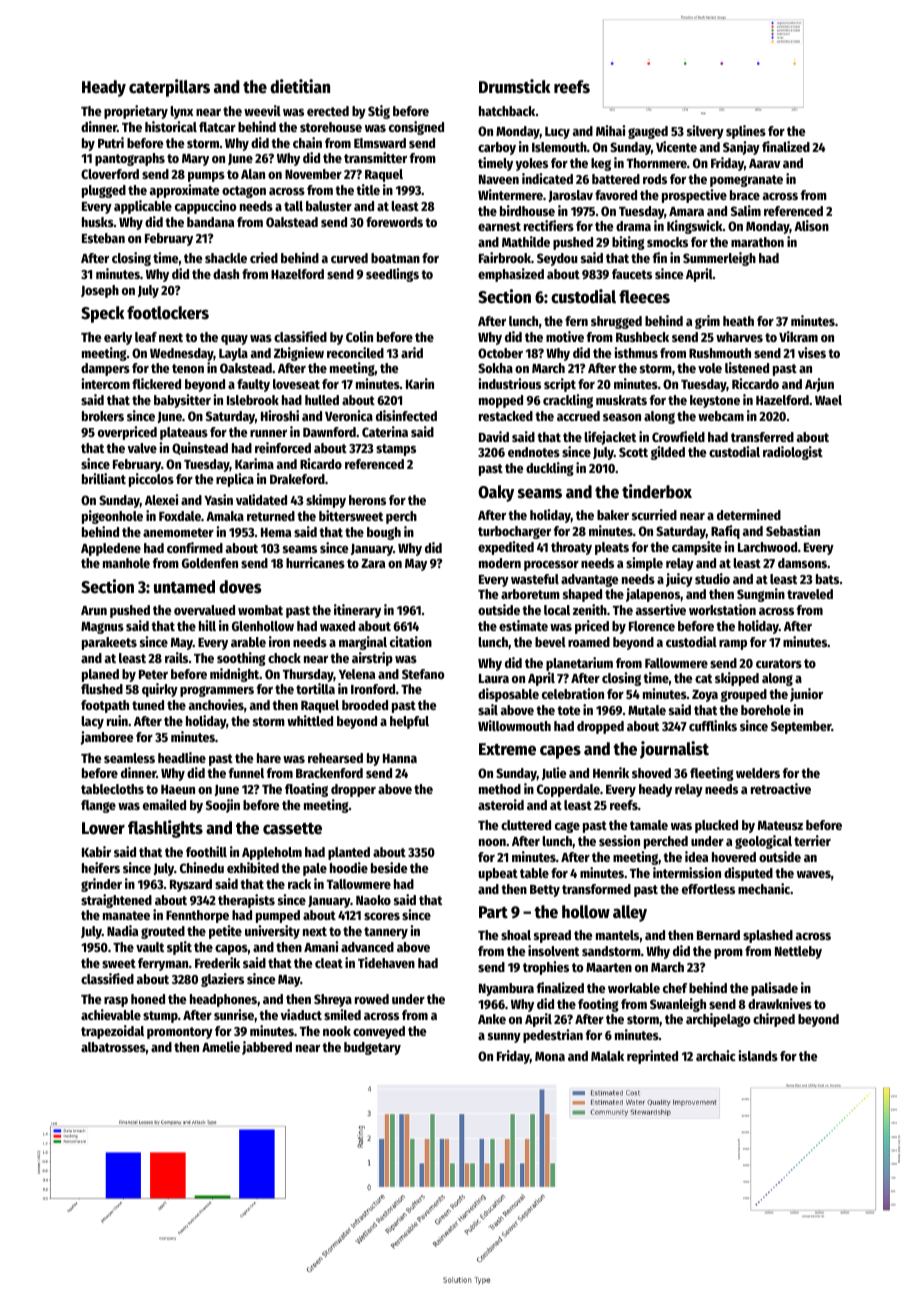 Image resolution: width=924 pixels, height=1308 pixels. What do you see at coordinates (102, 314) in the screenshot?
I see `Speck` at bounding box center [102, 314].
